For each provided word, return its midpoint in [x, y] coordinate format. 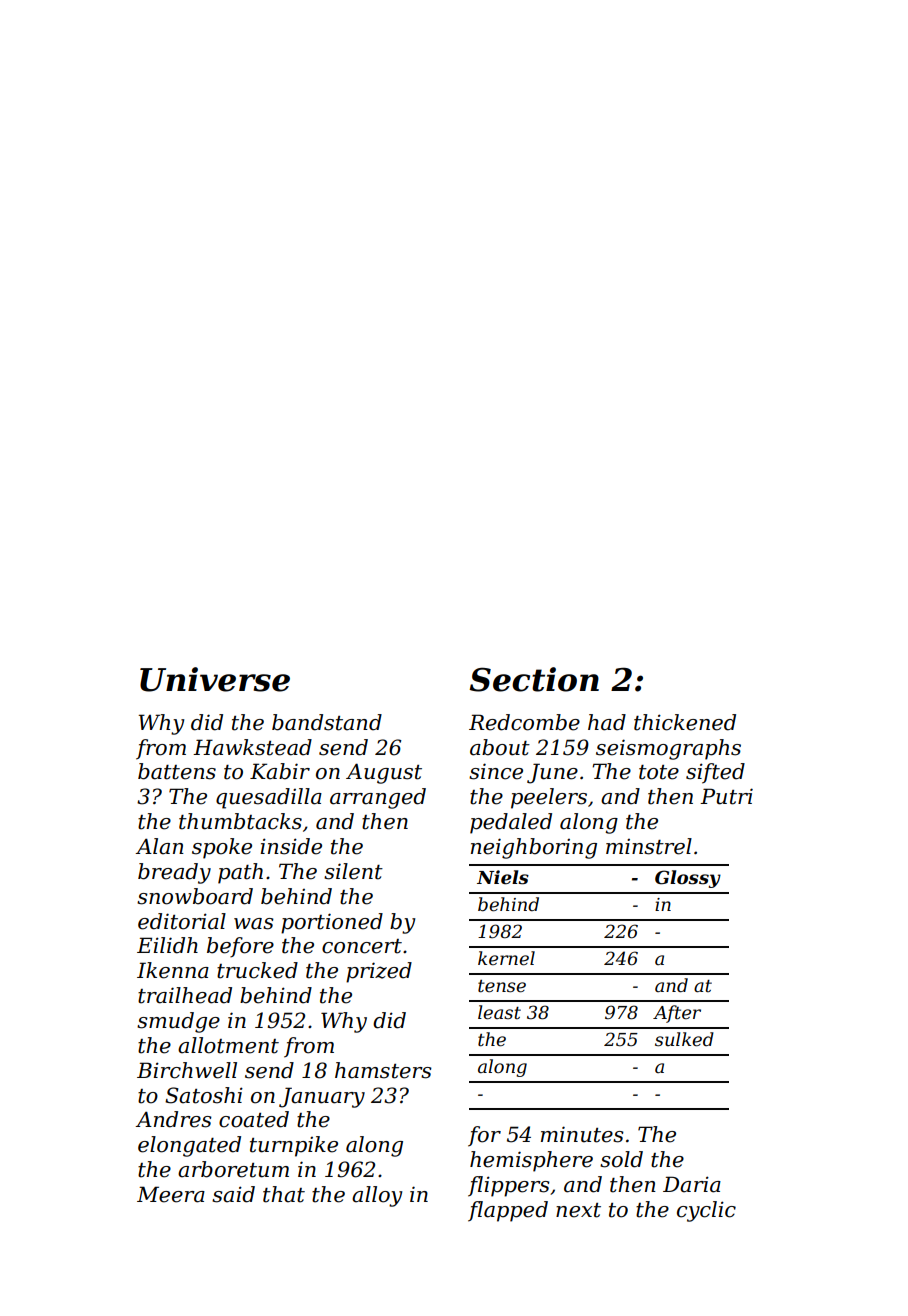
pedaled [511, 823]
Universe [215, 679]
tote [659, 772]
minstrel [649, 846]
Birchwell [187, 1070]
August [384, 773]
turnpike [294, 1146]
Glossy [688, 879]
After [677, 1014]
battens [177, 771]
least [499, 1012]
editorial [182, 921]
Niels [503, 877]
